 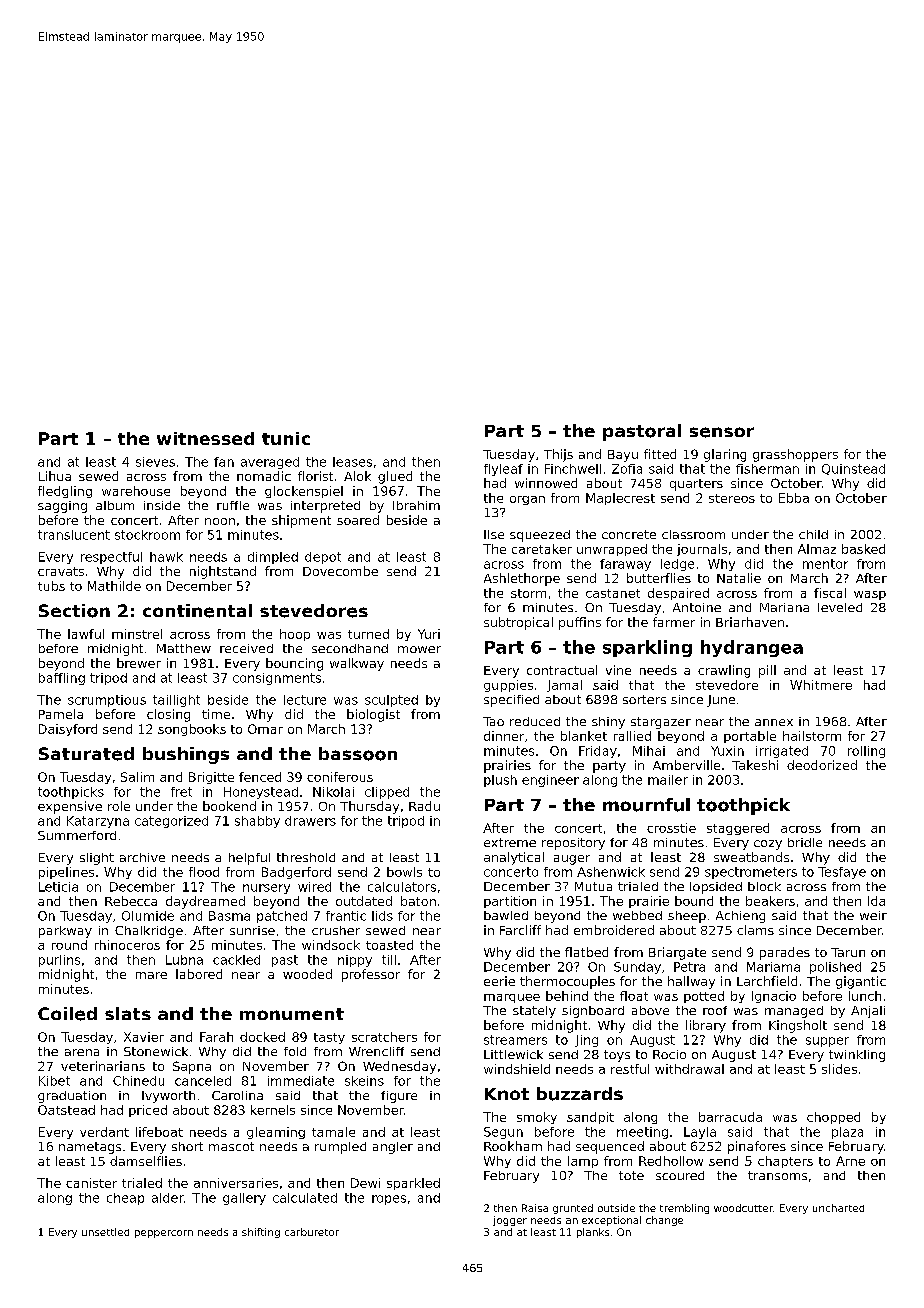 What do you see at coordinates (722, 432) in the page?
I see `sensor` at bounding box center [722, 432].
